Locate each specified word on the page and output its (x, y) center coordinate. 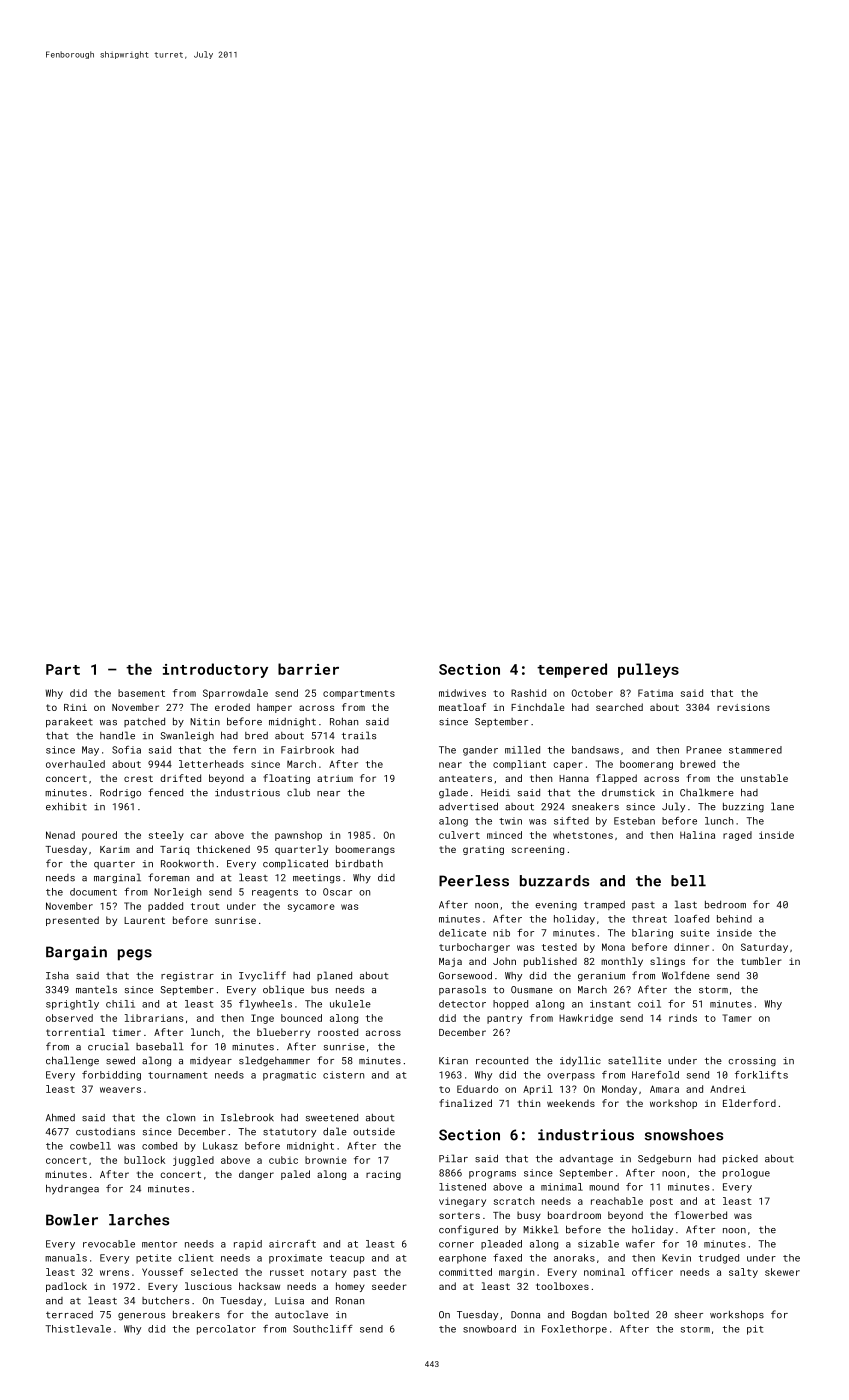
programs (492, 1175)
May (90, 751)
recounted (502, 1061)
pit (755, 1330)
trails (359, 735)
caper (568, 766)
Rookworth (187, 863)
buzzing (743, 808)
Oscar (337, 892)
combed (159, 1146)
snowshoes (684, 1135)
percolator (226, 1330)
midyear (211, 1062)
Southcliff (323, 1329)
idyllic (580, 1061)
